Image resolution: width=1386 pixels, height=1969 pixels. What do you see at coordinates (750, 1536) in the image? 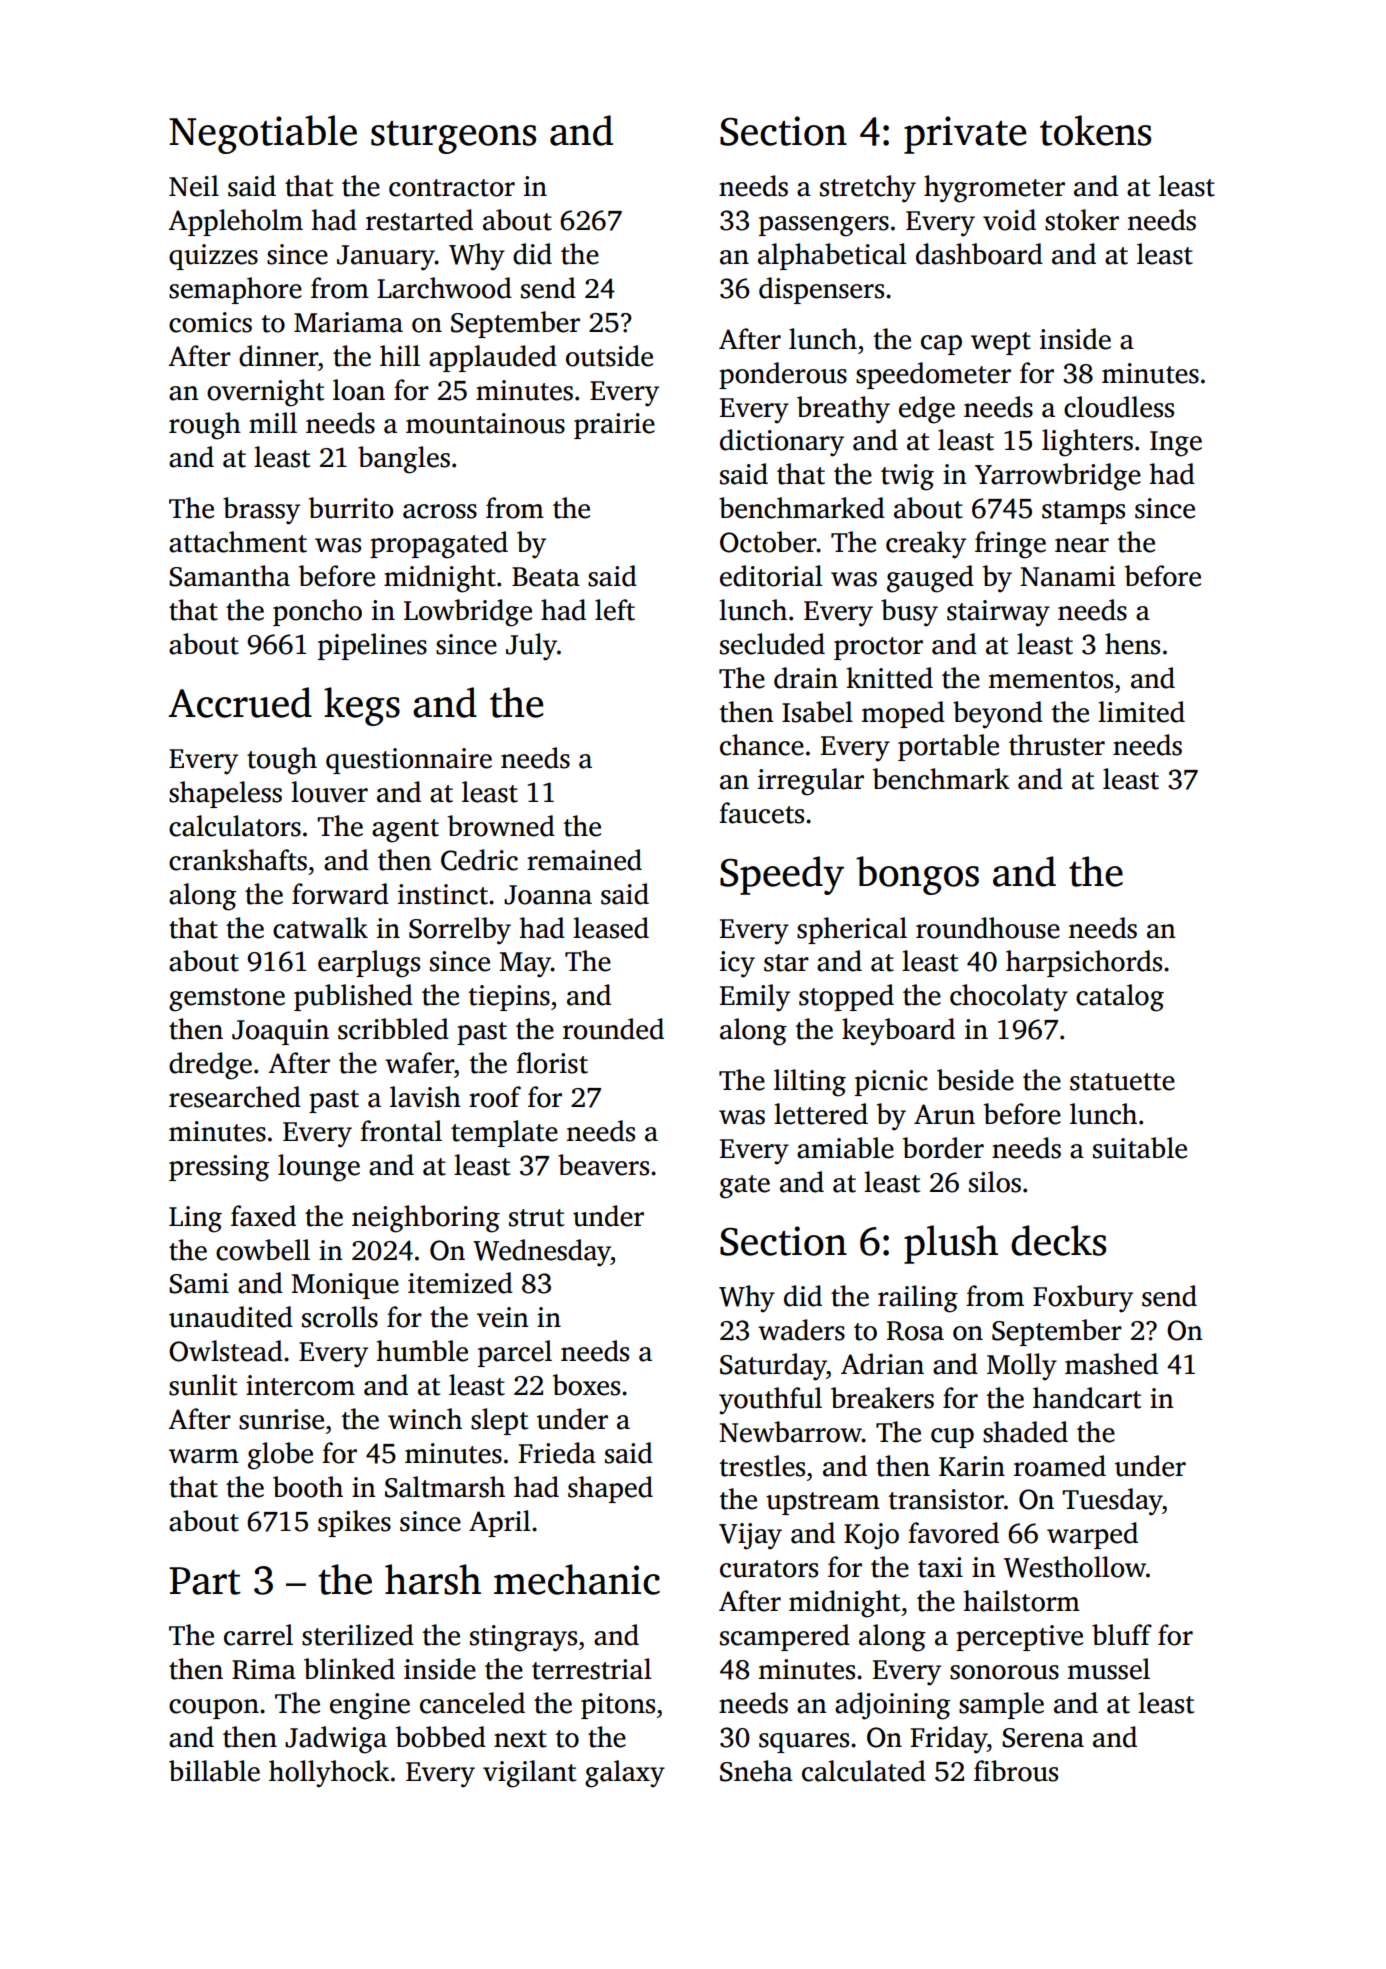
I see `Vijay` at bounding box center [750, 1536].
